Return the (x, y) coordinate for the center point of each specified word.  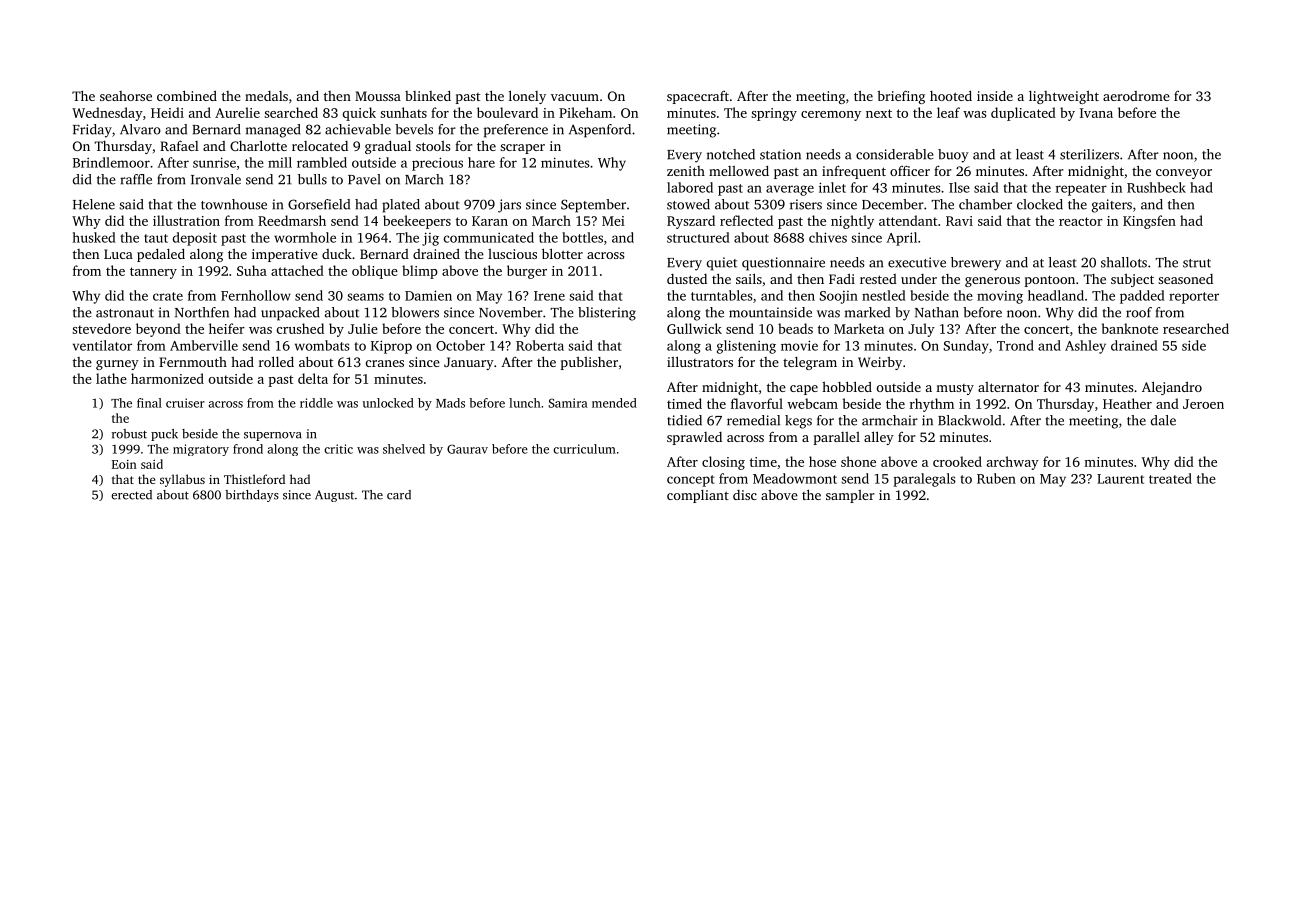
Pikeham (585, 112)
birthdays (252, 496)
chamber (985, 204)
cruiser (185, 403)
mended (614, 403)
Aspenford (600, 131)
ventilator (102, 345)
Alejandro (1172, 388)
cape (804, 390)
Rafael (179, 145)
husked (94, 237)
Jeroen (1203, 404)
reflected (746, 220)
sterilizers (1089, 154)
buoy (953, 156)
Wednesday (107, 114)
